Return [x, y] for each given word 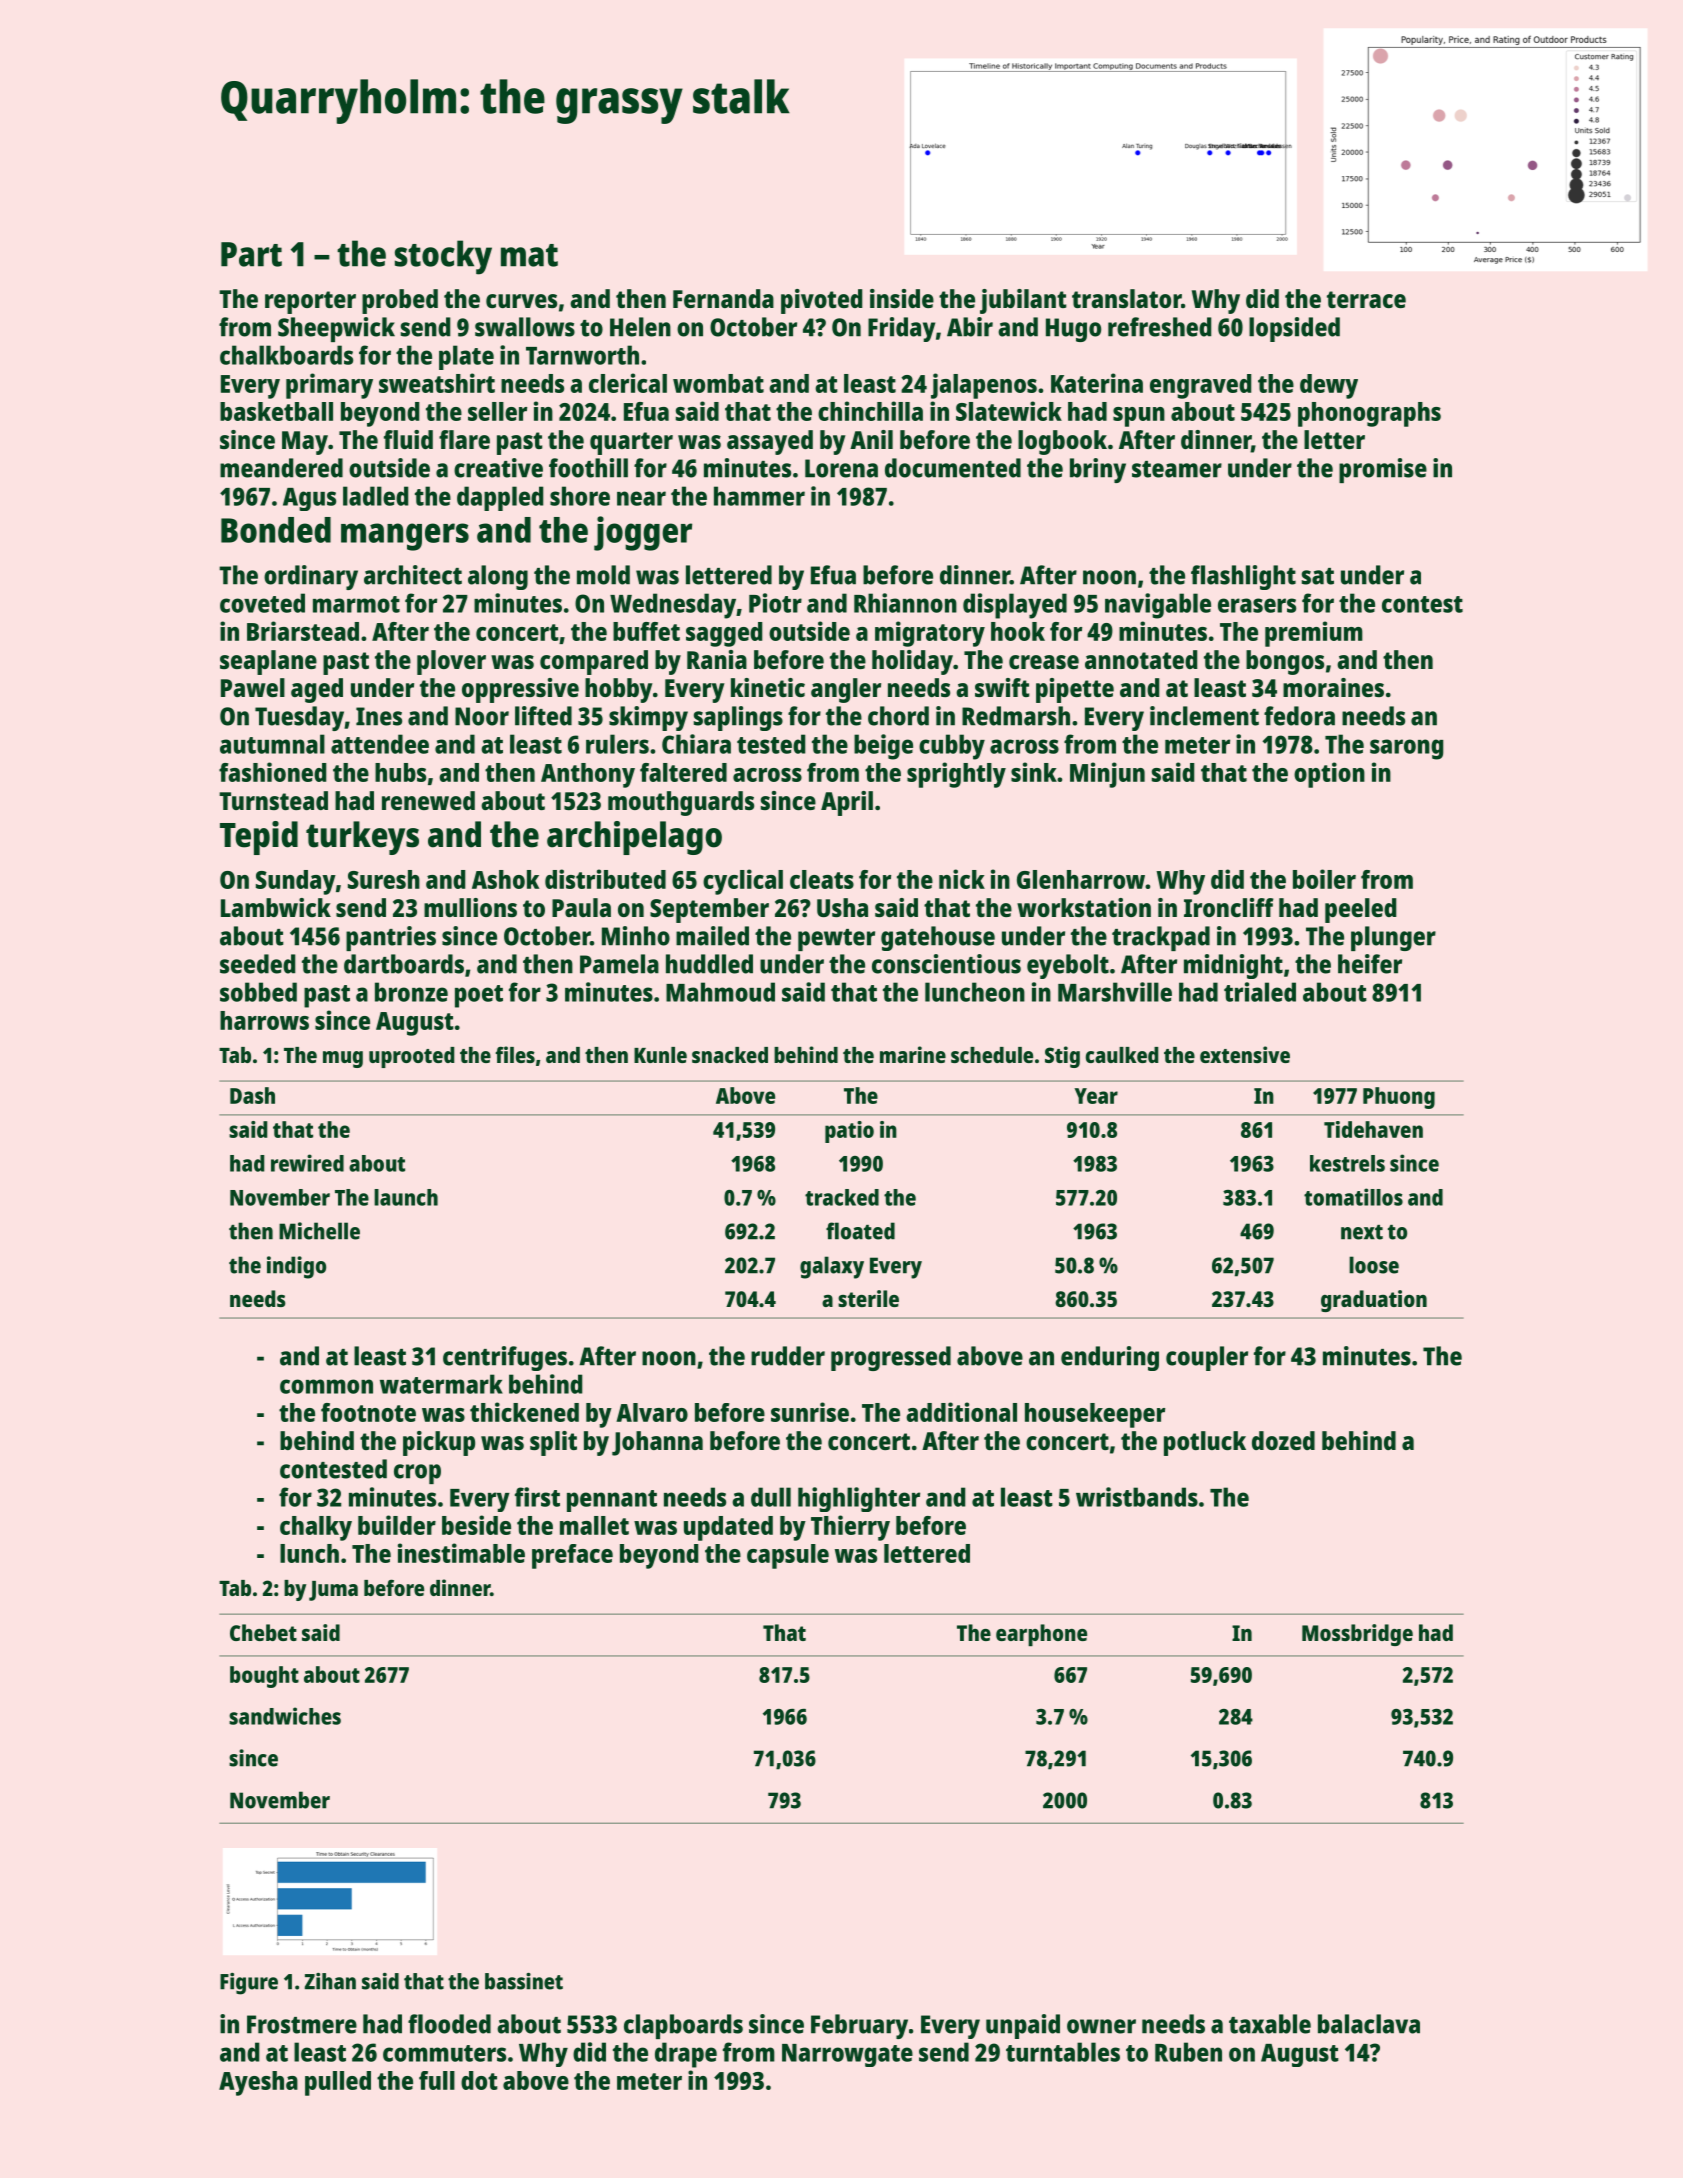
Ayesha [258, 2083]
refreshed [1160, 327]
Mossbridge [1357, 1635]
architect [413, 575]
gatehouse [938, 938]
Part [251, 254]
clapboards [683, 2026]
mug [343, 1059]
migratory [930, 634]
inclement [1204, 716]
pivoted [822, 301]
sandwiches [285, 1716]
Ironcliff [1229, 907]
